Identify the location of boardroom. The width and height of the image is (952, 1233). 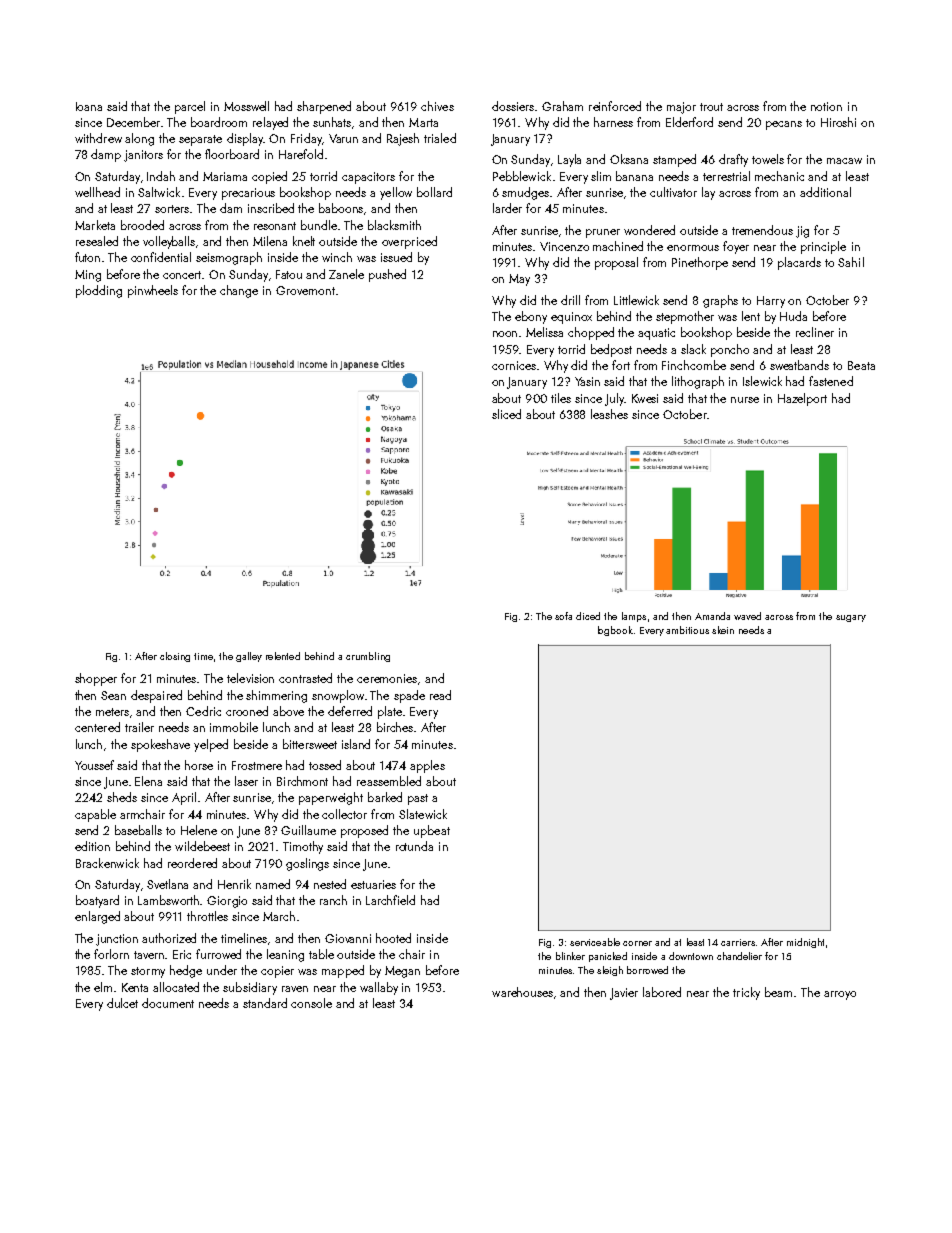
(219, 122).
